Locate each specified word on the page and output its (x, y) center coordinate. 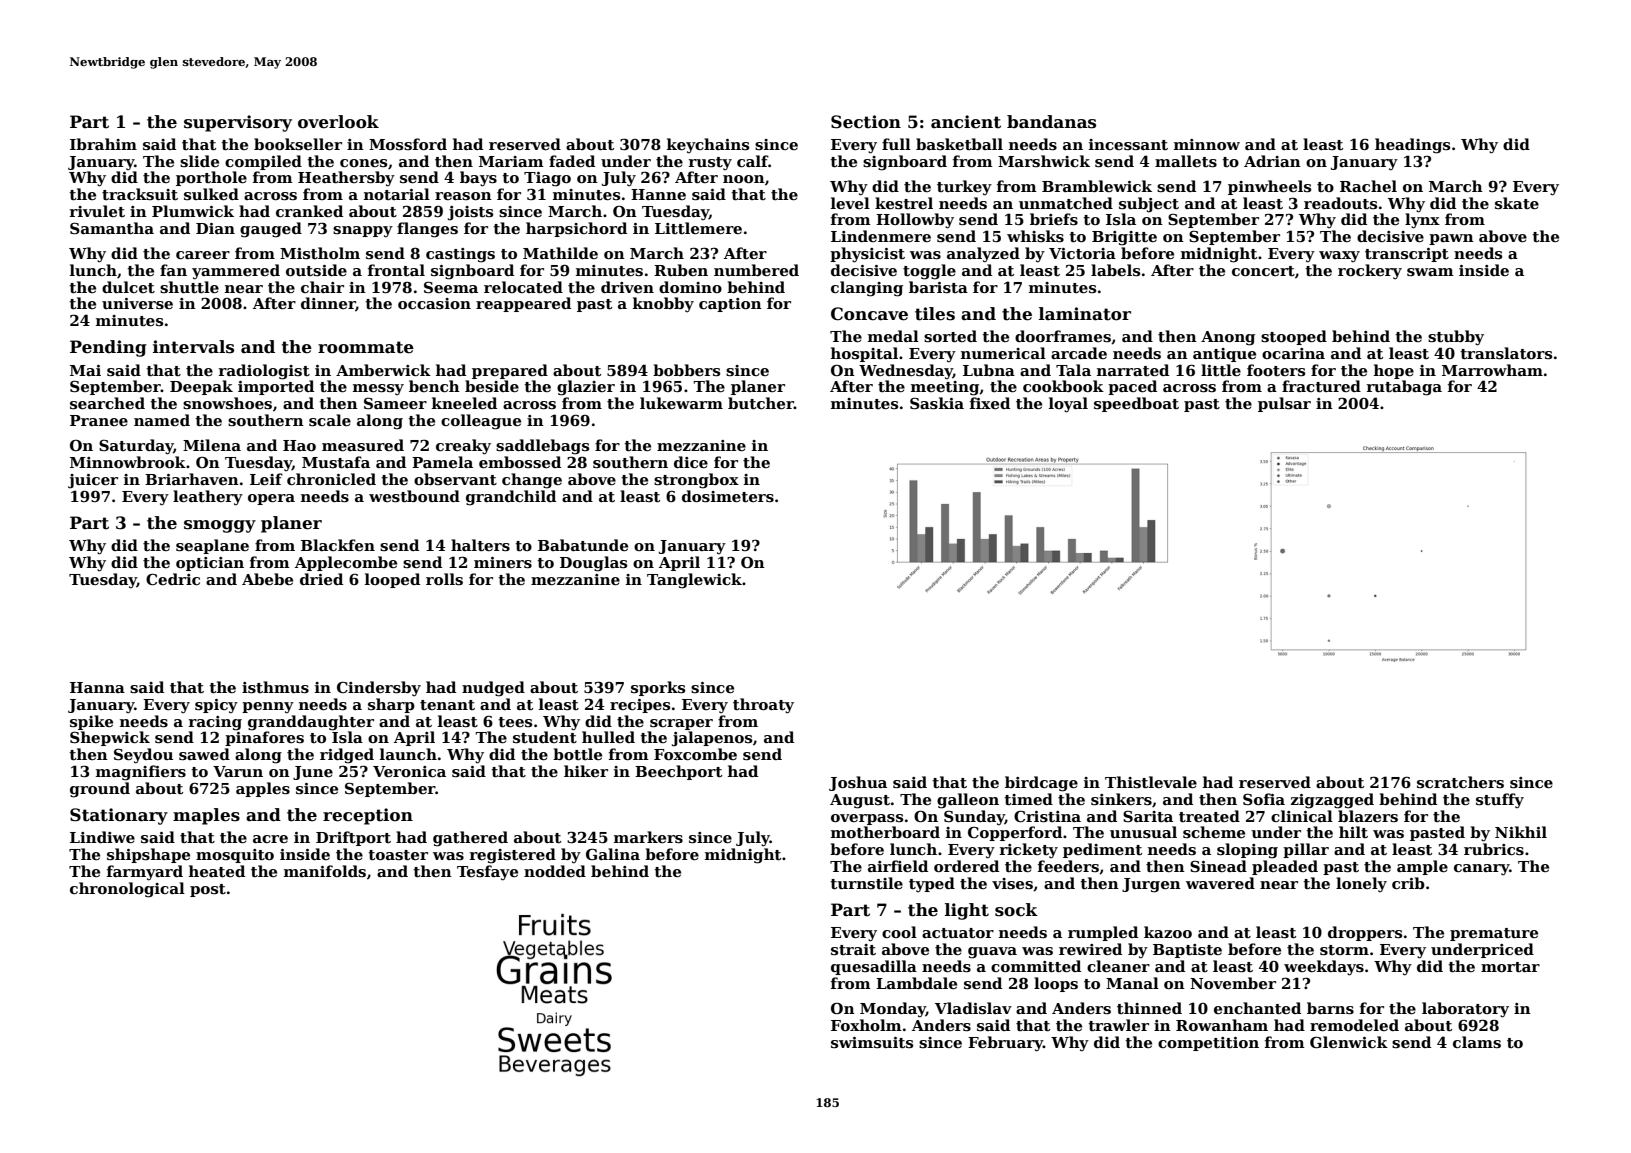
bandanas (1051, 122)
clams (1477, 1042)
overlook (338, 122)
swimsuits (872, 1042)
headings (1412, 146)
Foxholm (866, 1025)
